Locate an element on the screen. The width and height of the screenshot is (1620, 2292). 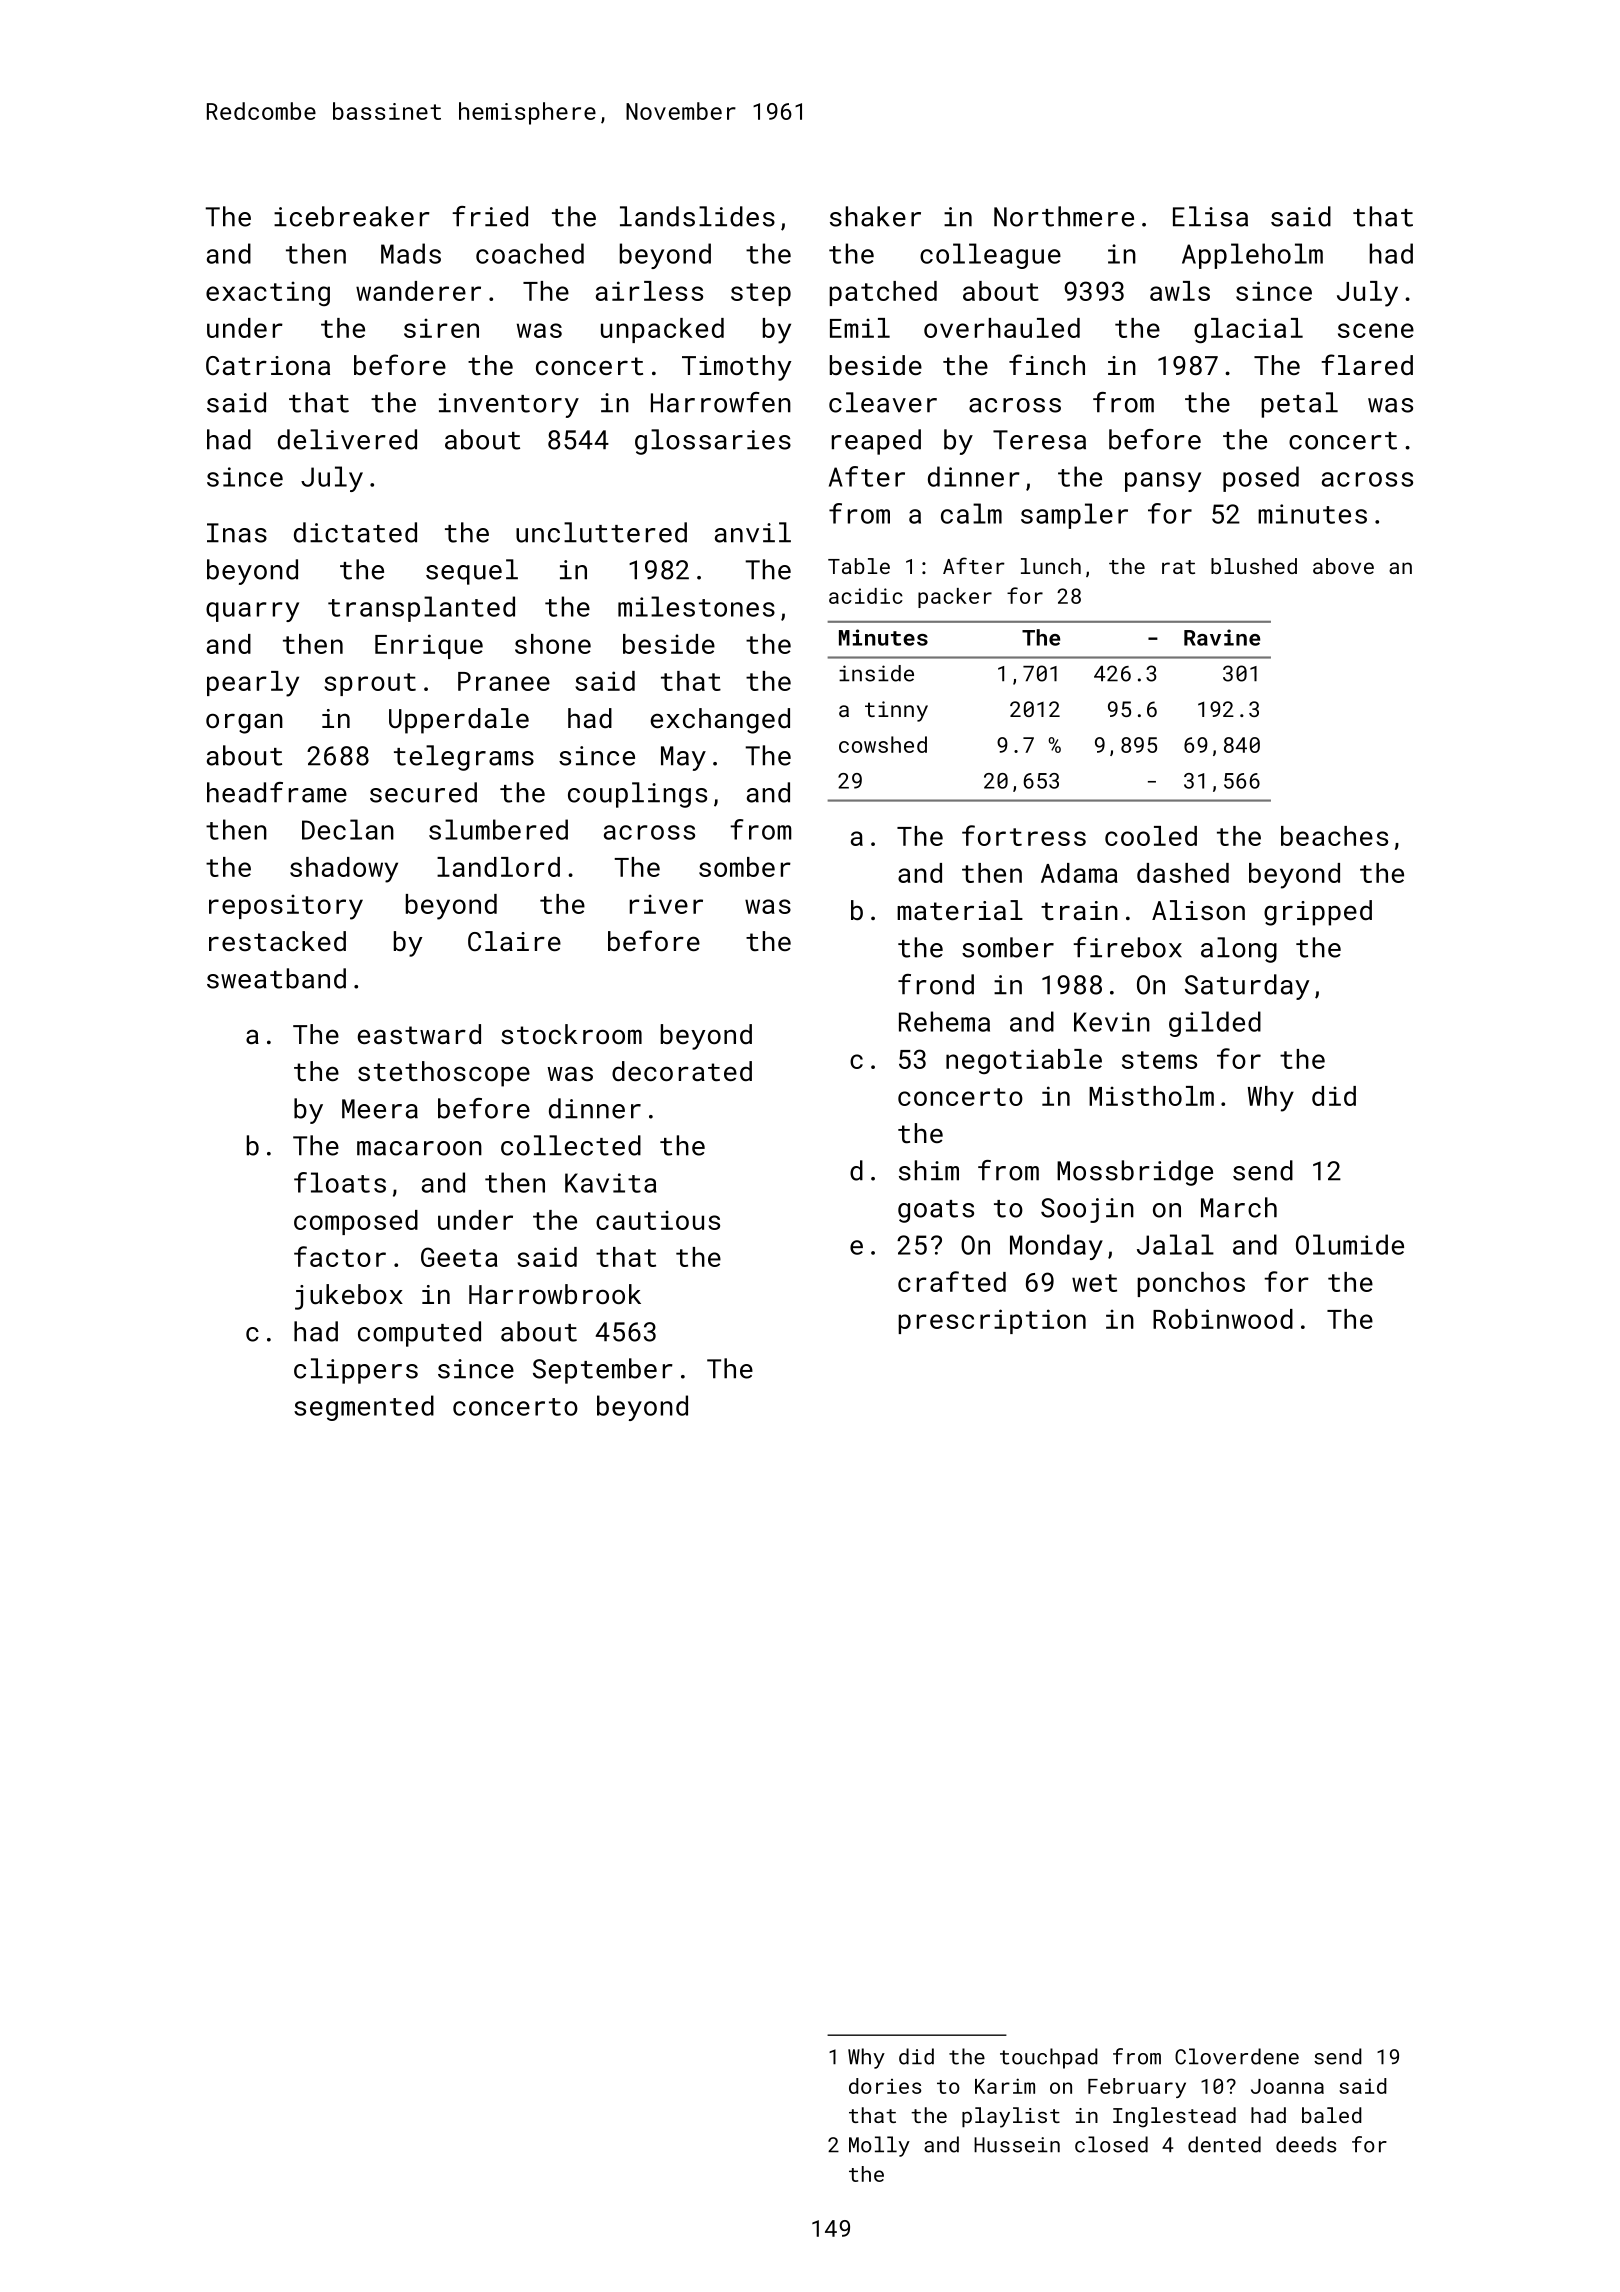
Monday is located at coordinates (1056, 1247).
